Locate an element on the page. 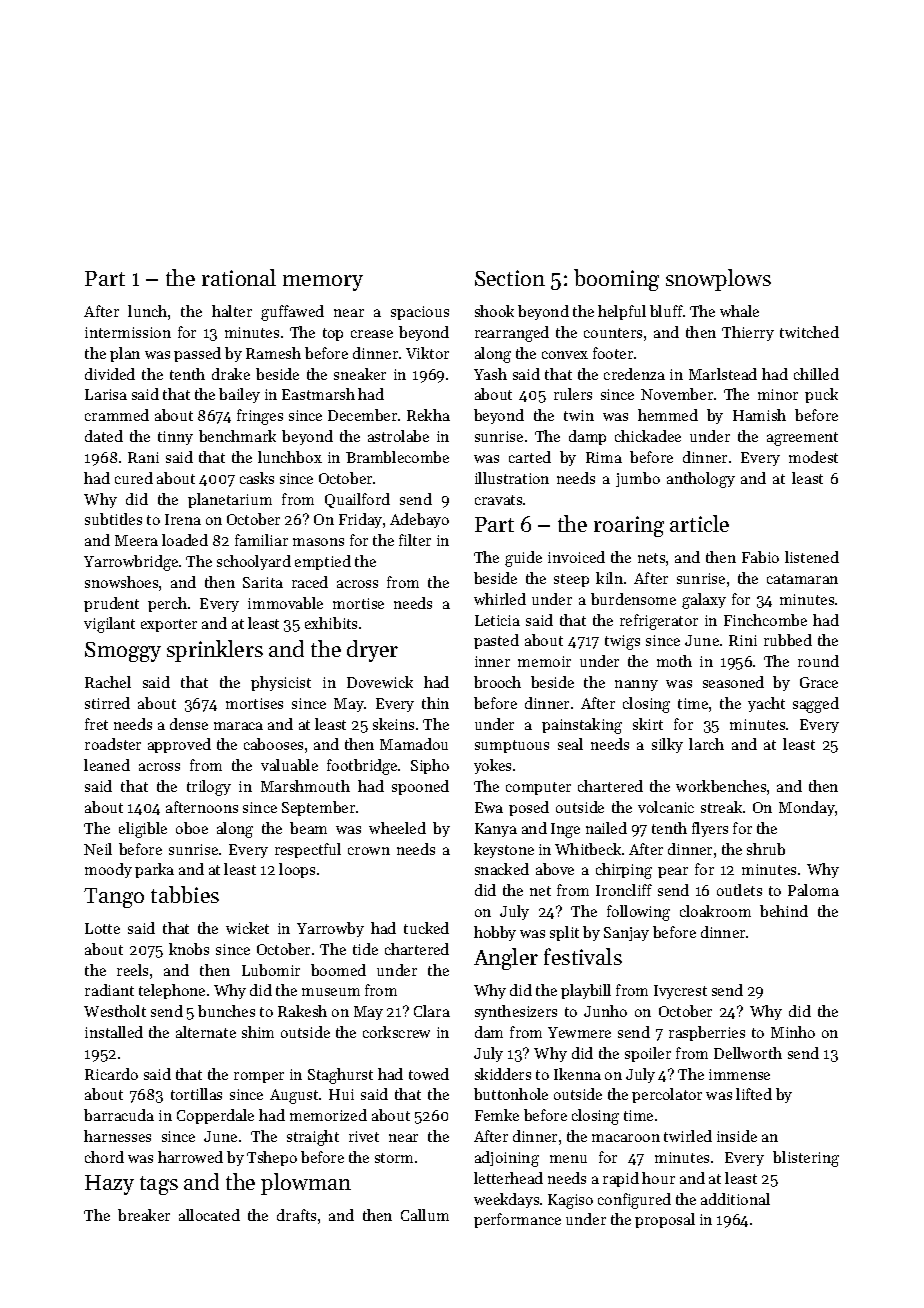  damp is located at coordinates (587, 437).
